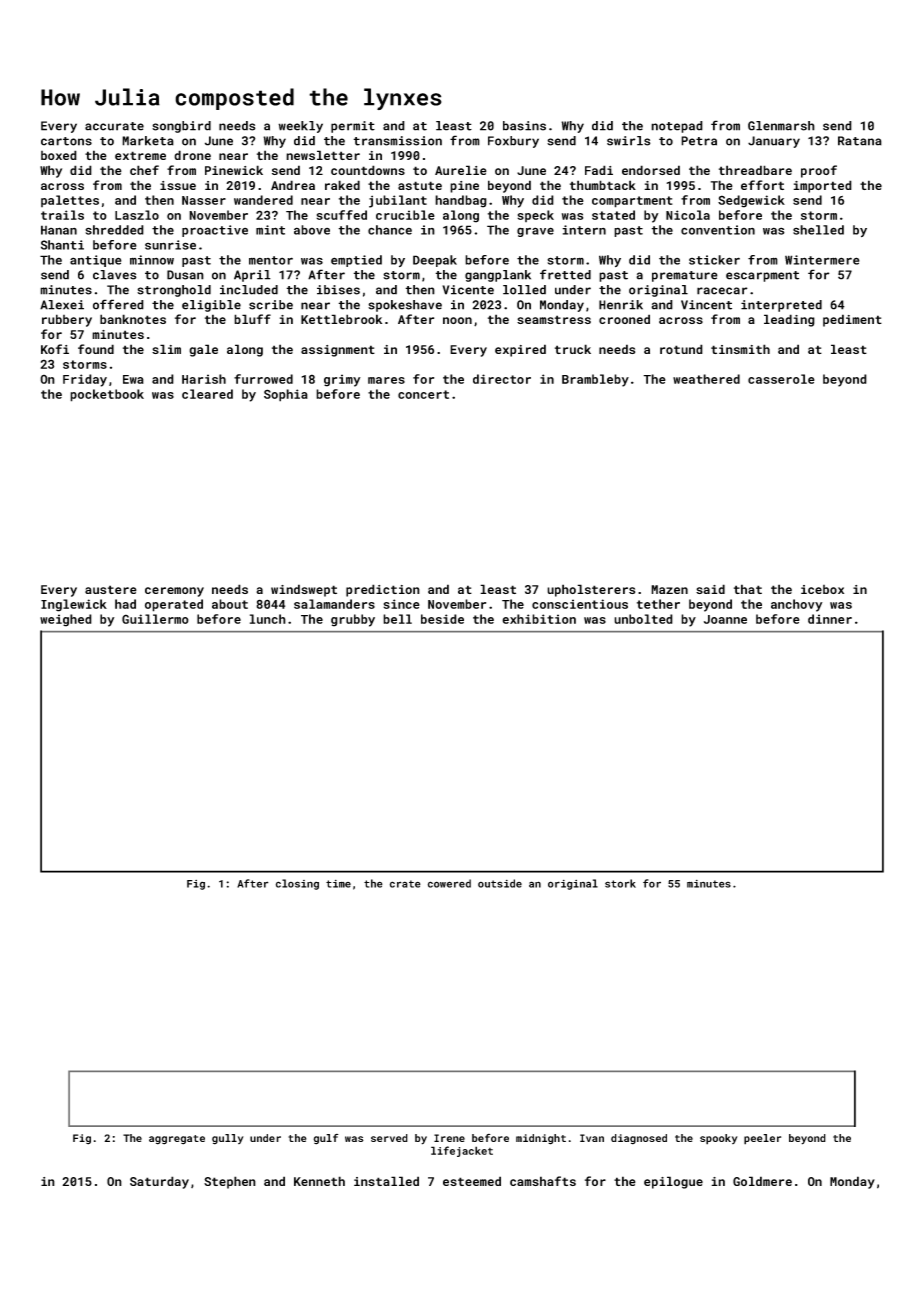 The height and width of the screenshot is (1308, 924). What do you see at coordinates (714, 260) in the screenshot?
I see `sticker` at bounding box center [714, 260].
